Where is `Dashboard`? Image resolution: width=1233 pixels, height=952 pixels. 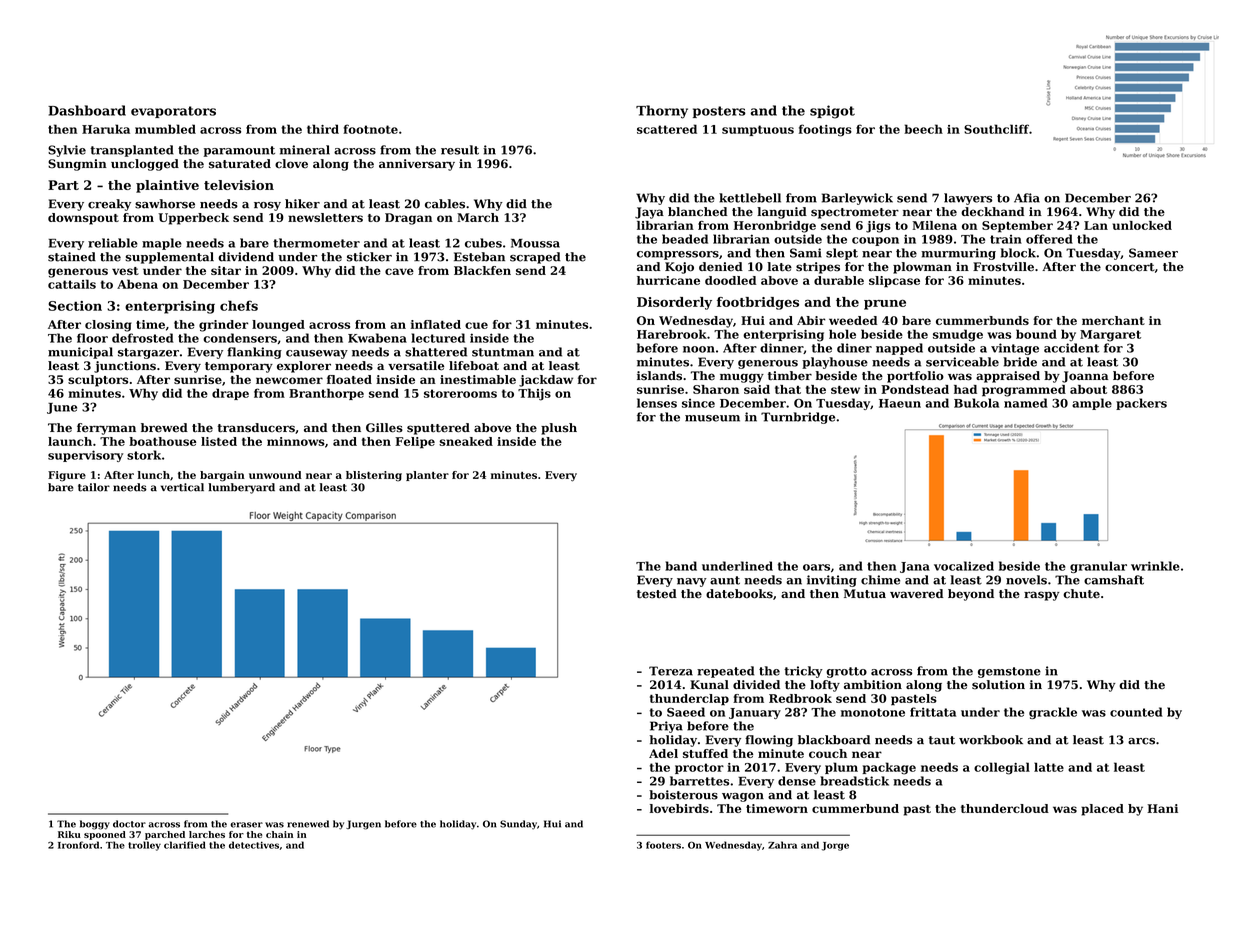 Dashboard is located at coordinates (87, 110).
